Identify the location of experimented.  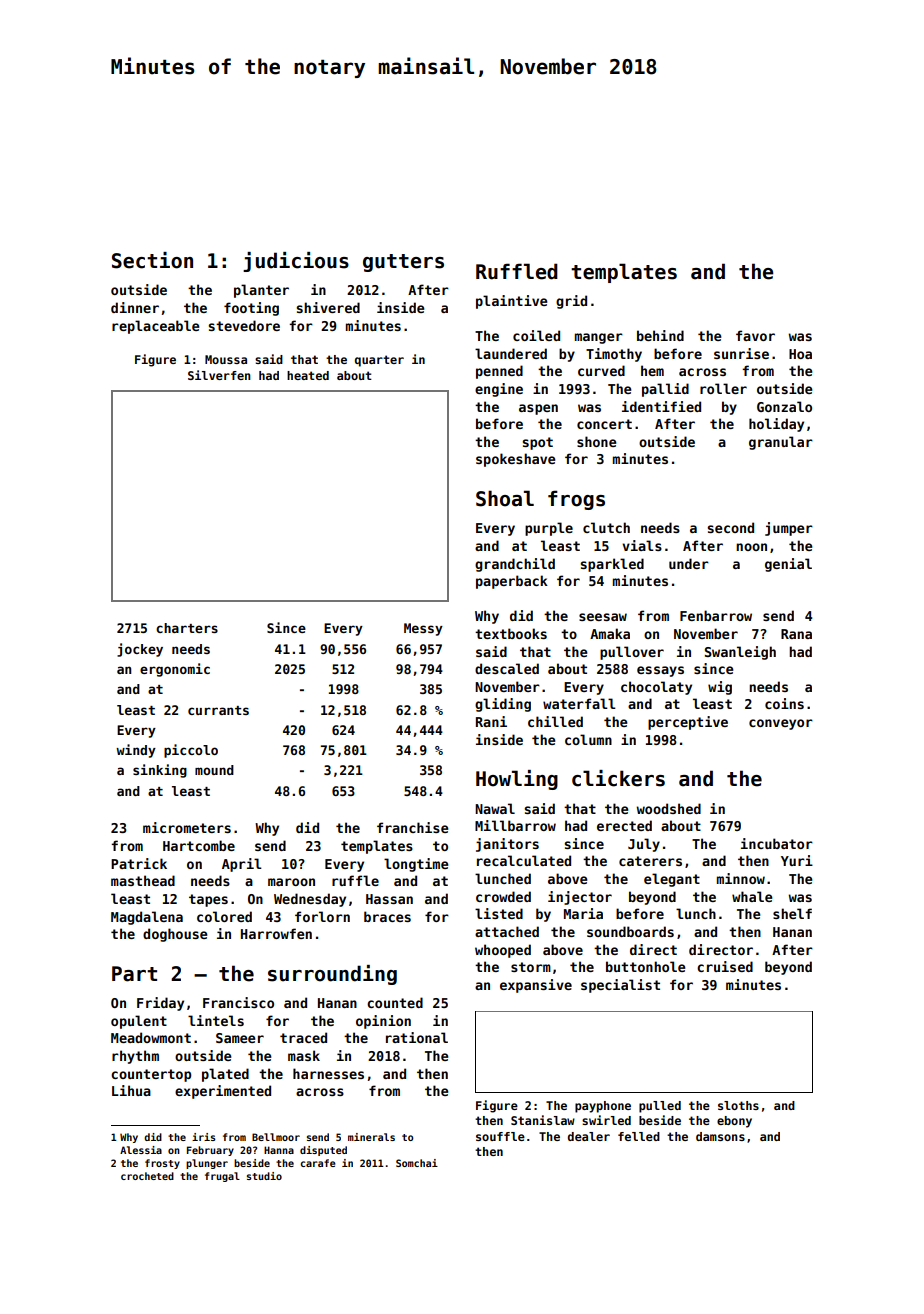
(223, 1092).
